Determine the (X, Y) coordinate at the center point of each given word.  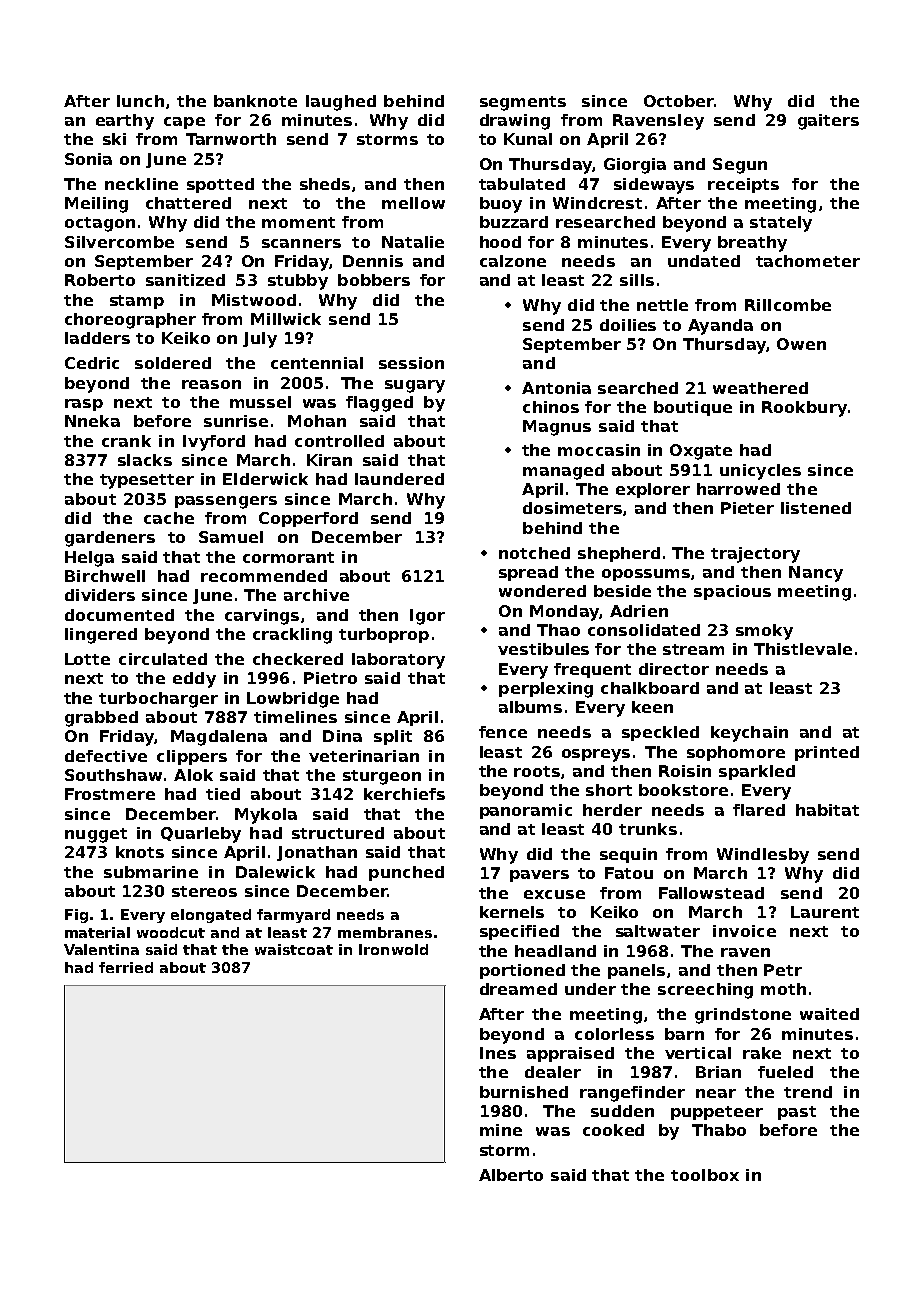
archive (316, 595)
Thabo (719, 1130)
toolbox (705, 1175)
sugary (415, 386)
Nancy (816, 574)
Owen (801, 344)
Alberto (511, 1175)
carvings (262, 617)
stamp (137, 302)
